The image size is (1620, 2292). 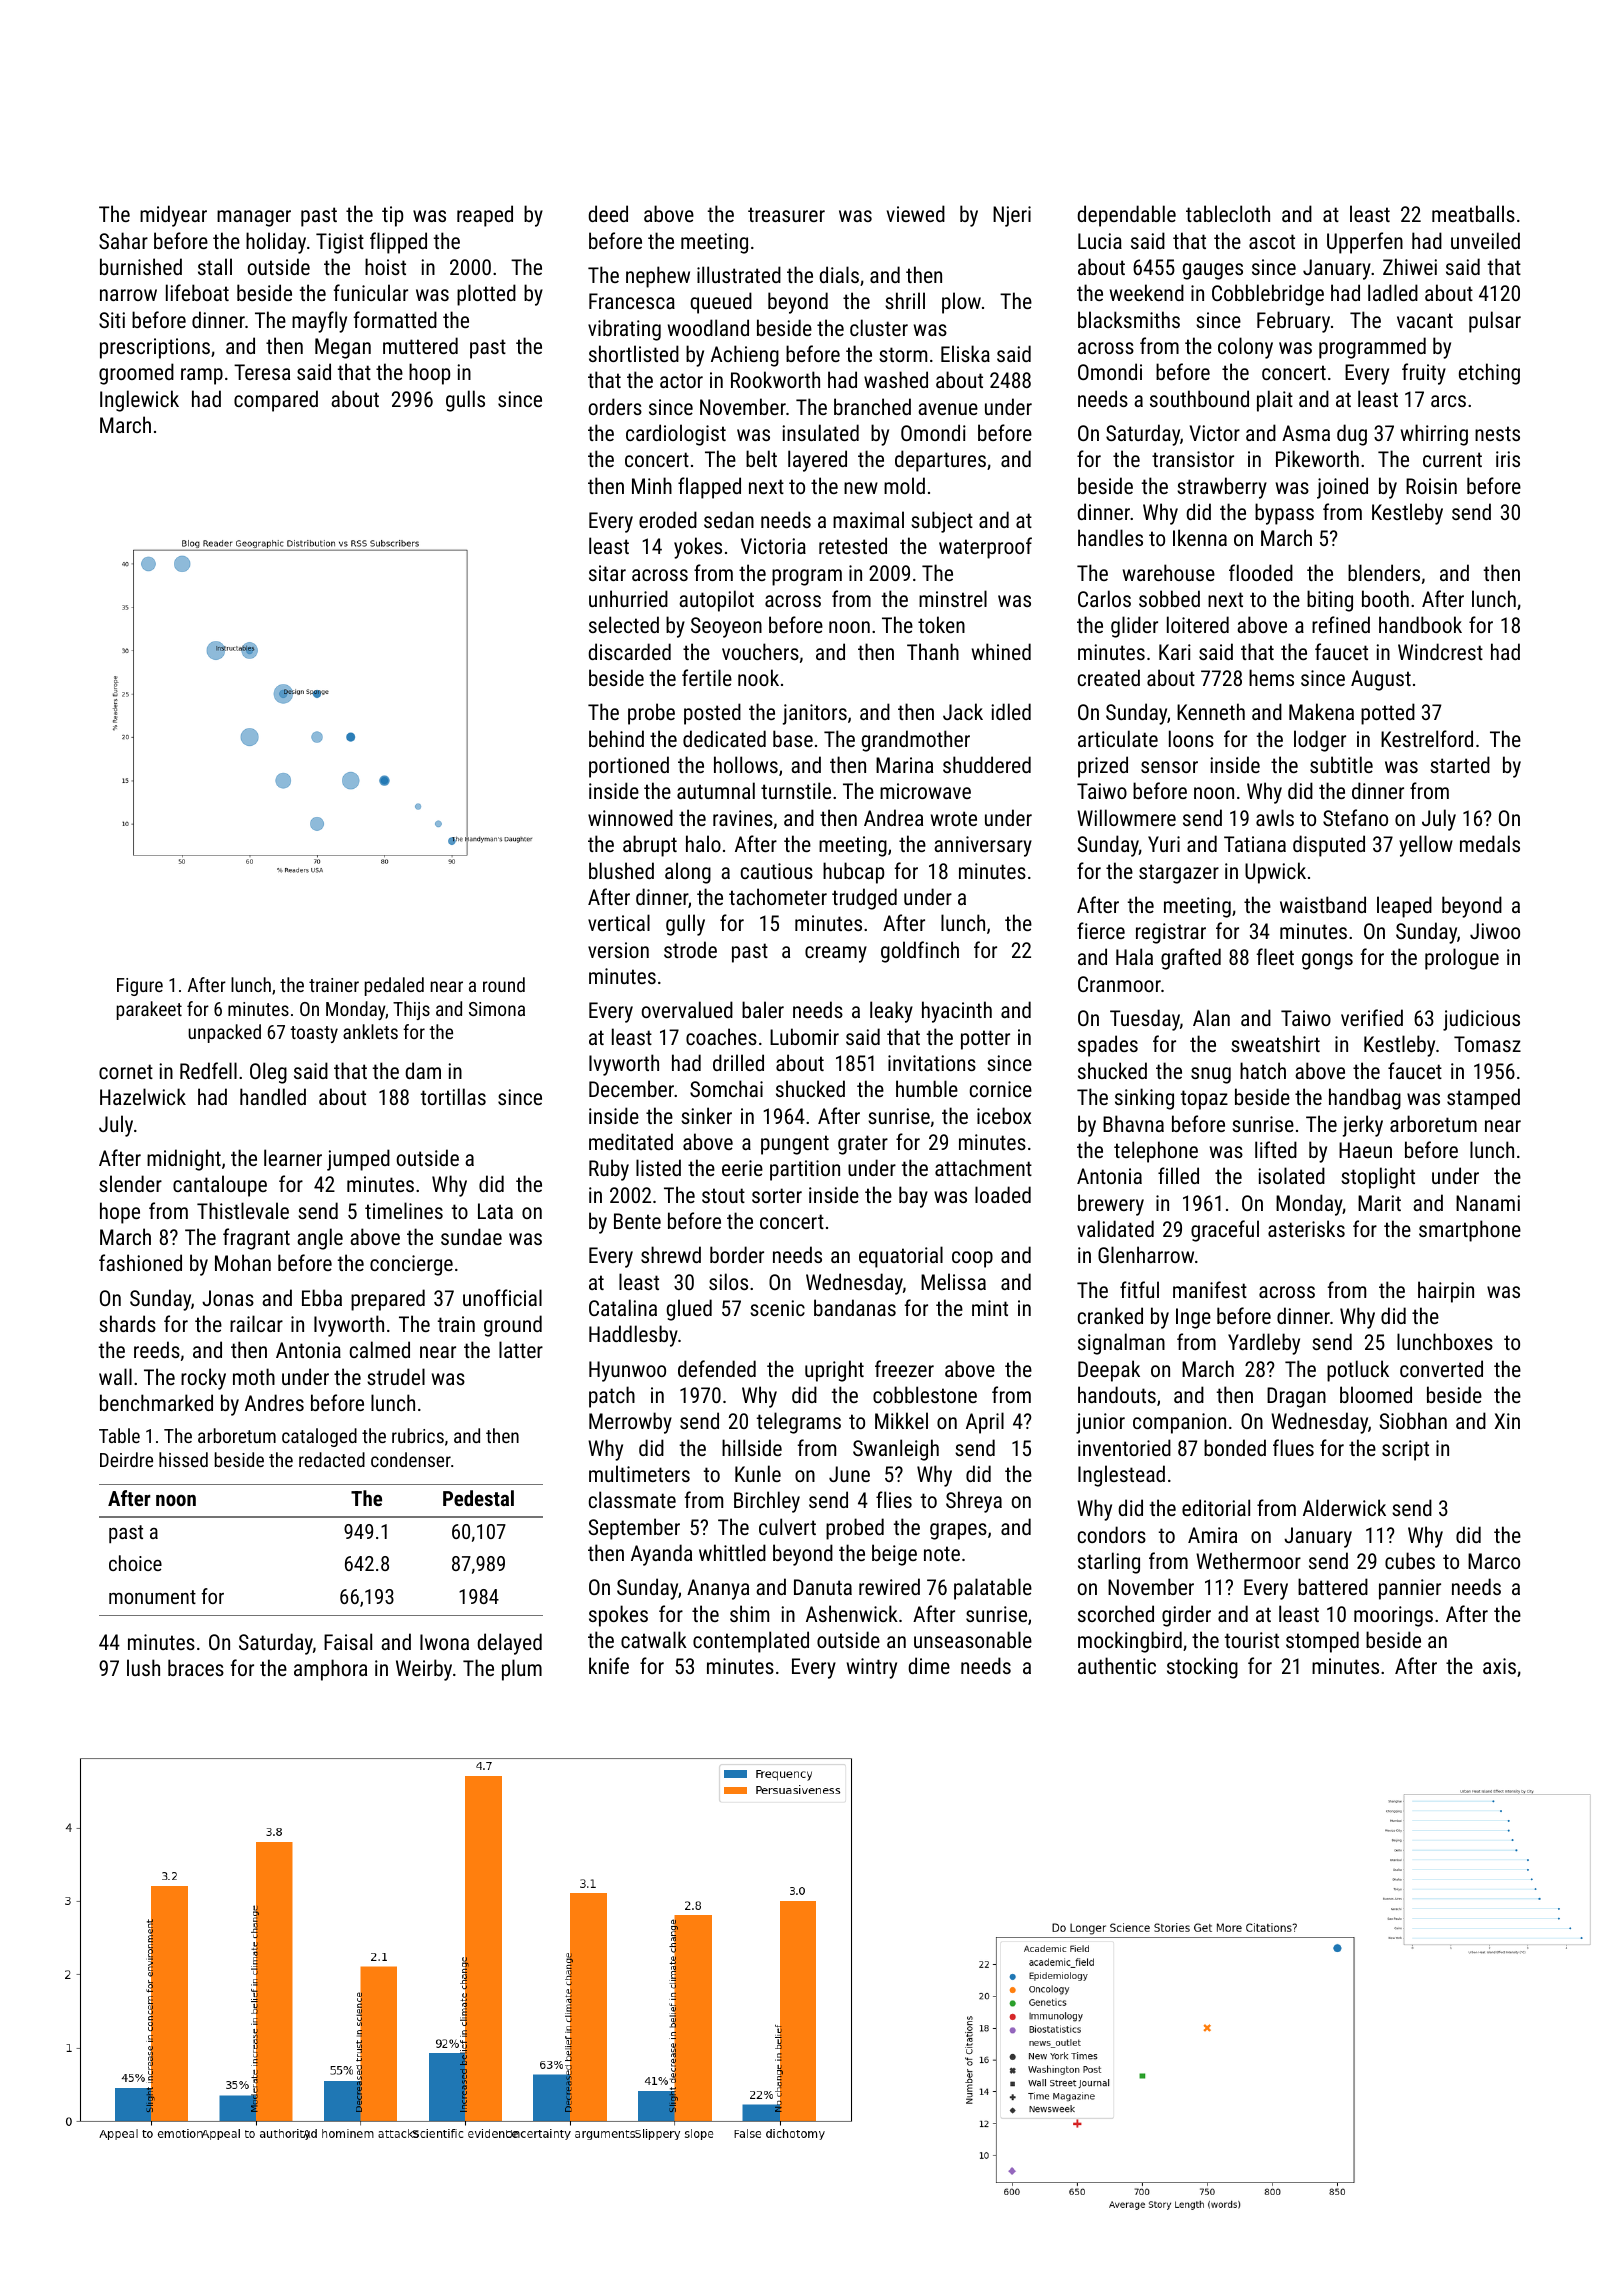 I want to click on dependable, so click(x=1126, y=216).
